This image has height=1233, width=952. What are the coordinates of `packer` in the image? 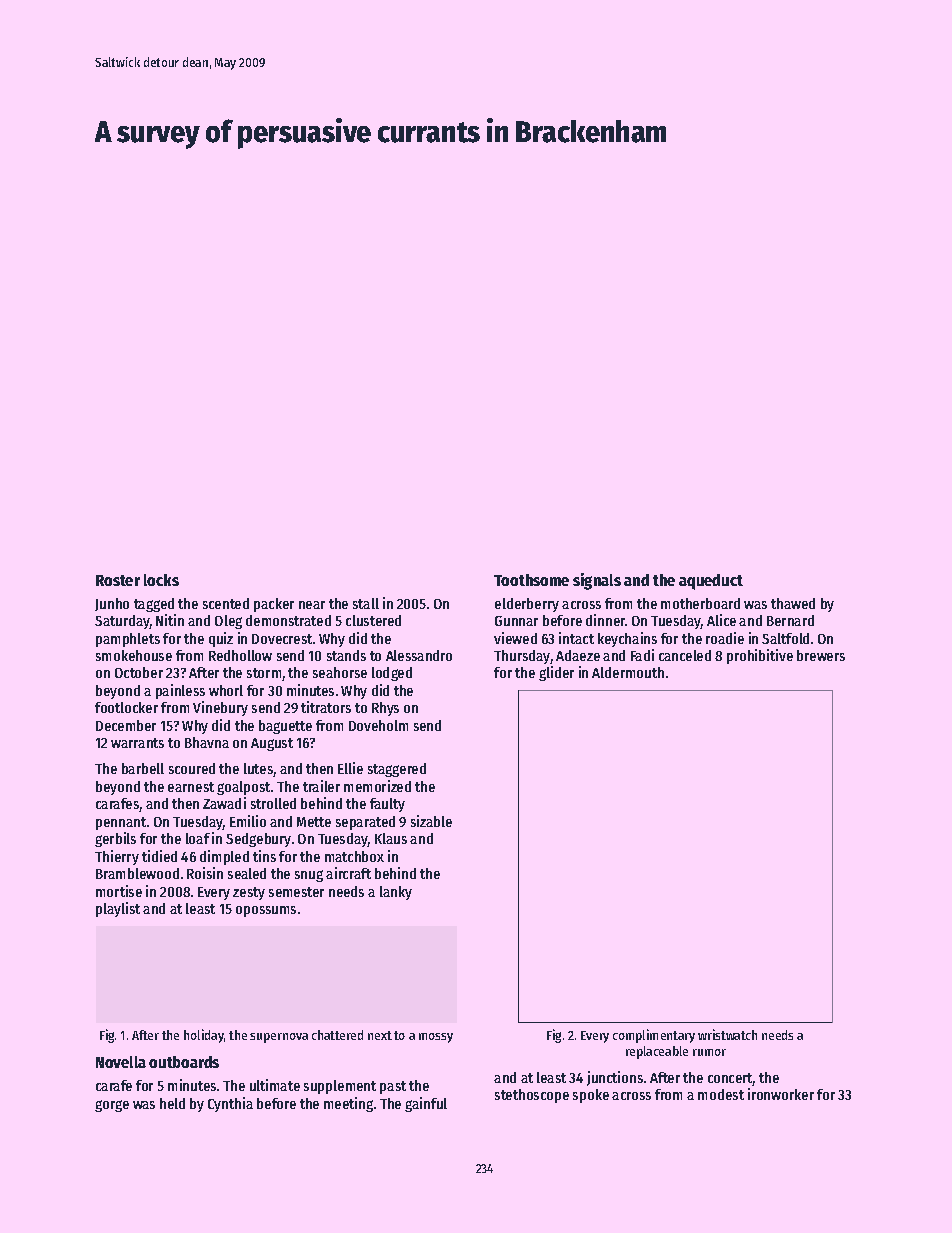 It's located at (274, 605).
